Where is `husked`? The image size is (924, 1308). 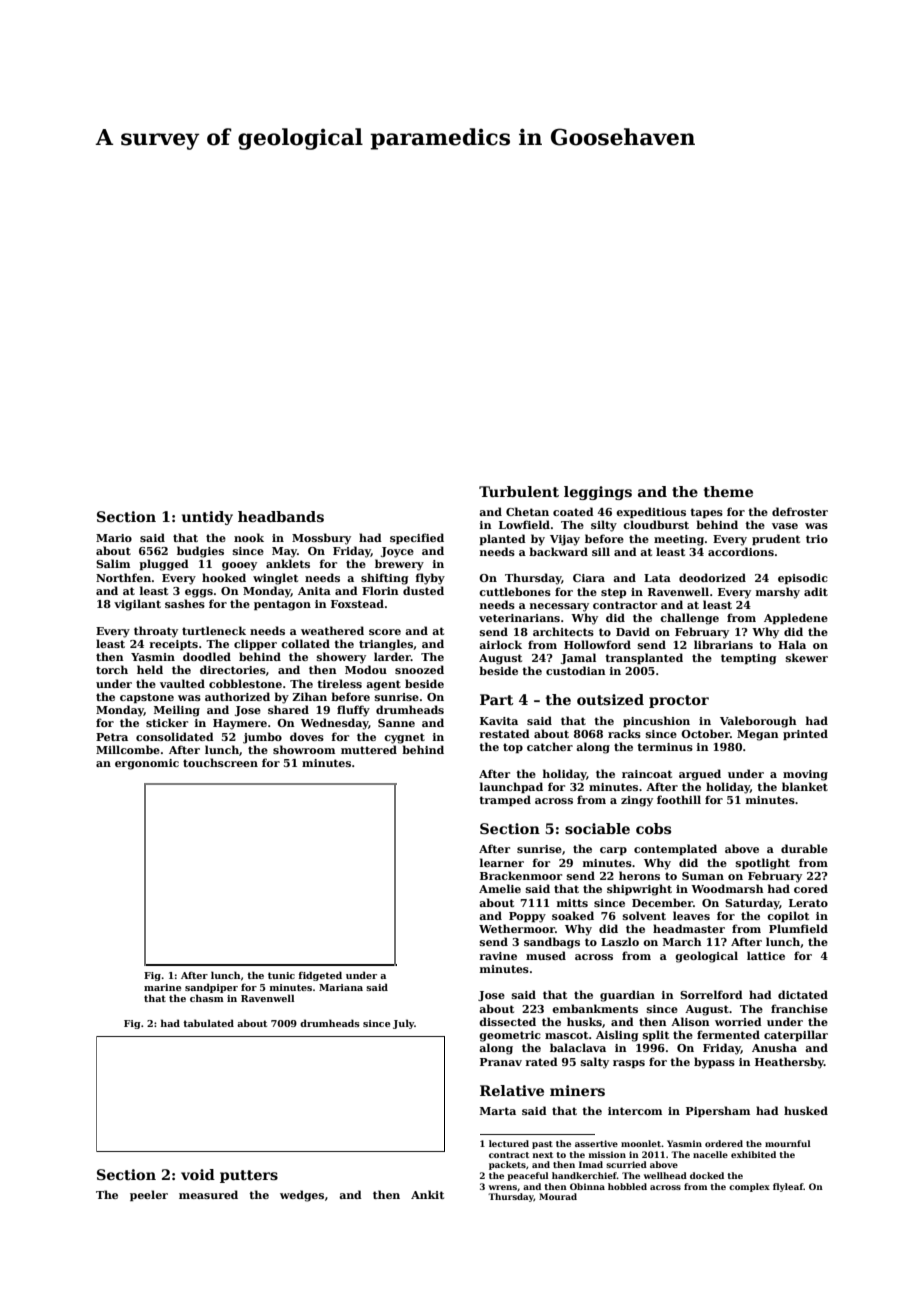
husked is located at coordinates (806, 1110).
